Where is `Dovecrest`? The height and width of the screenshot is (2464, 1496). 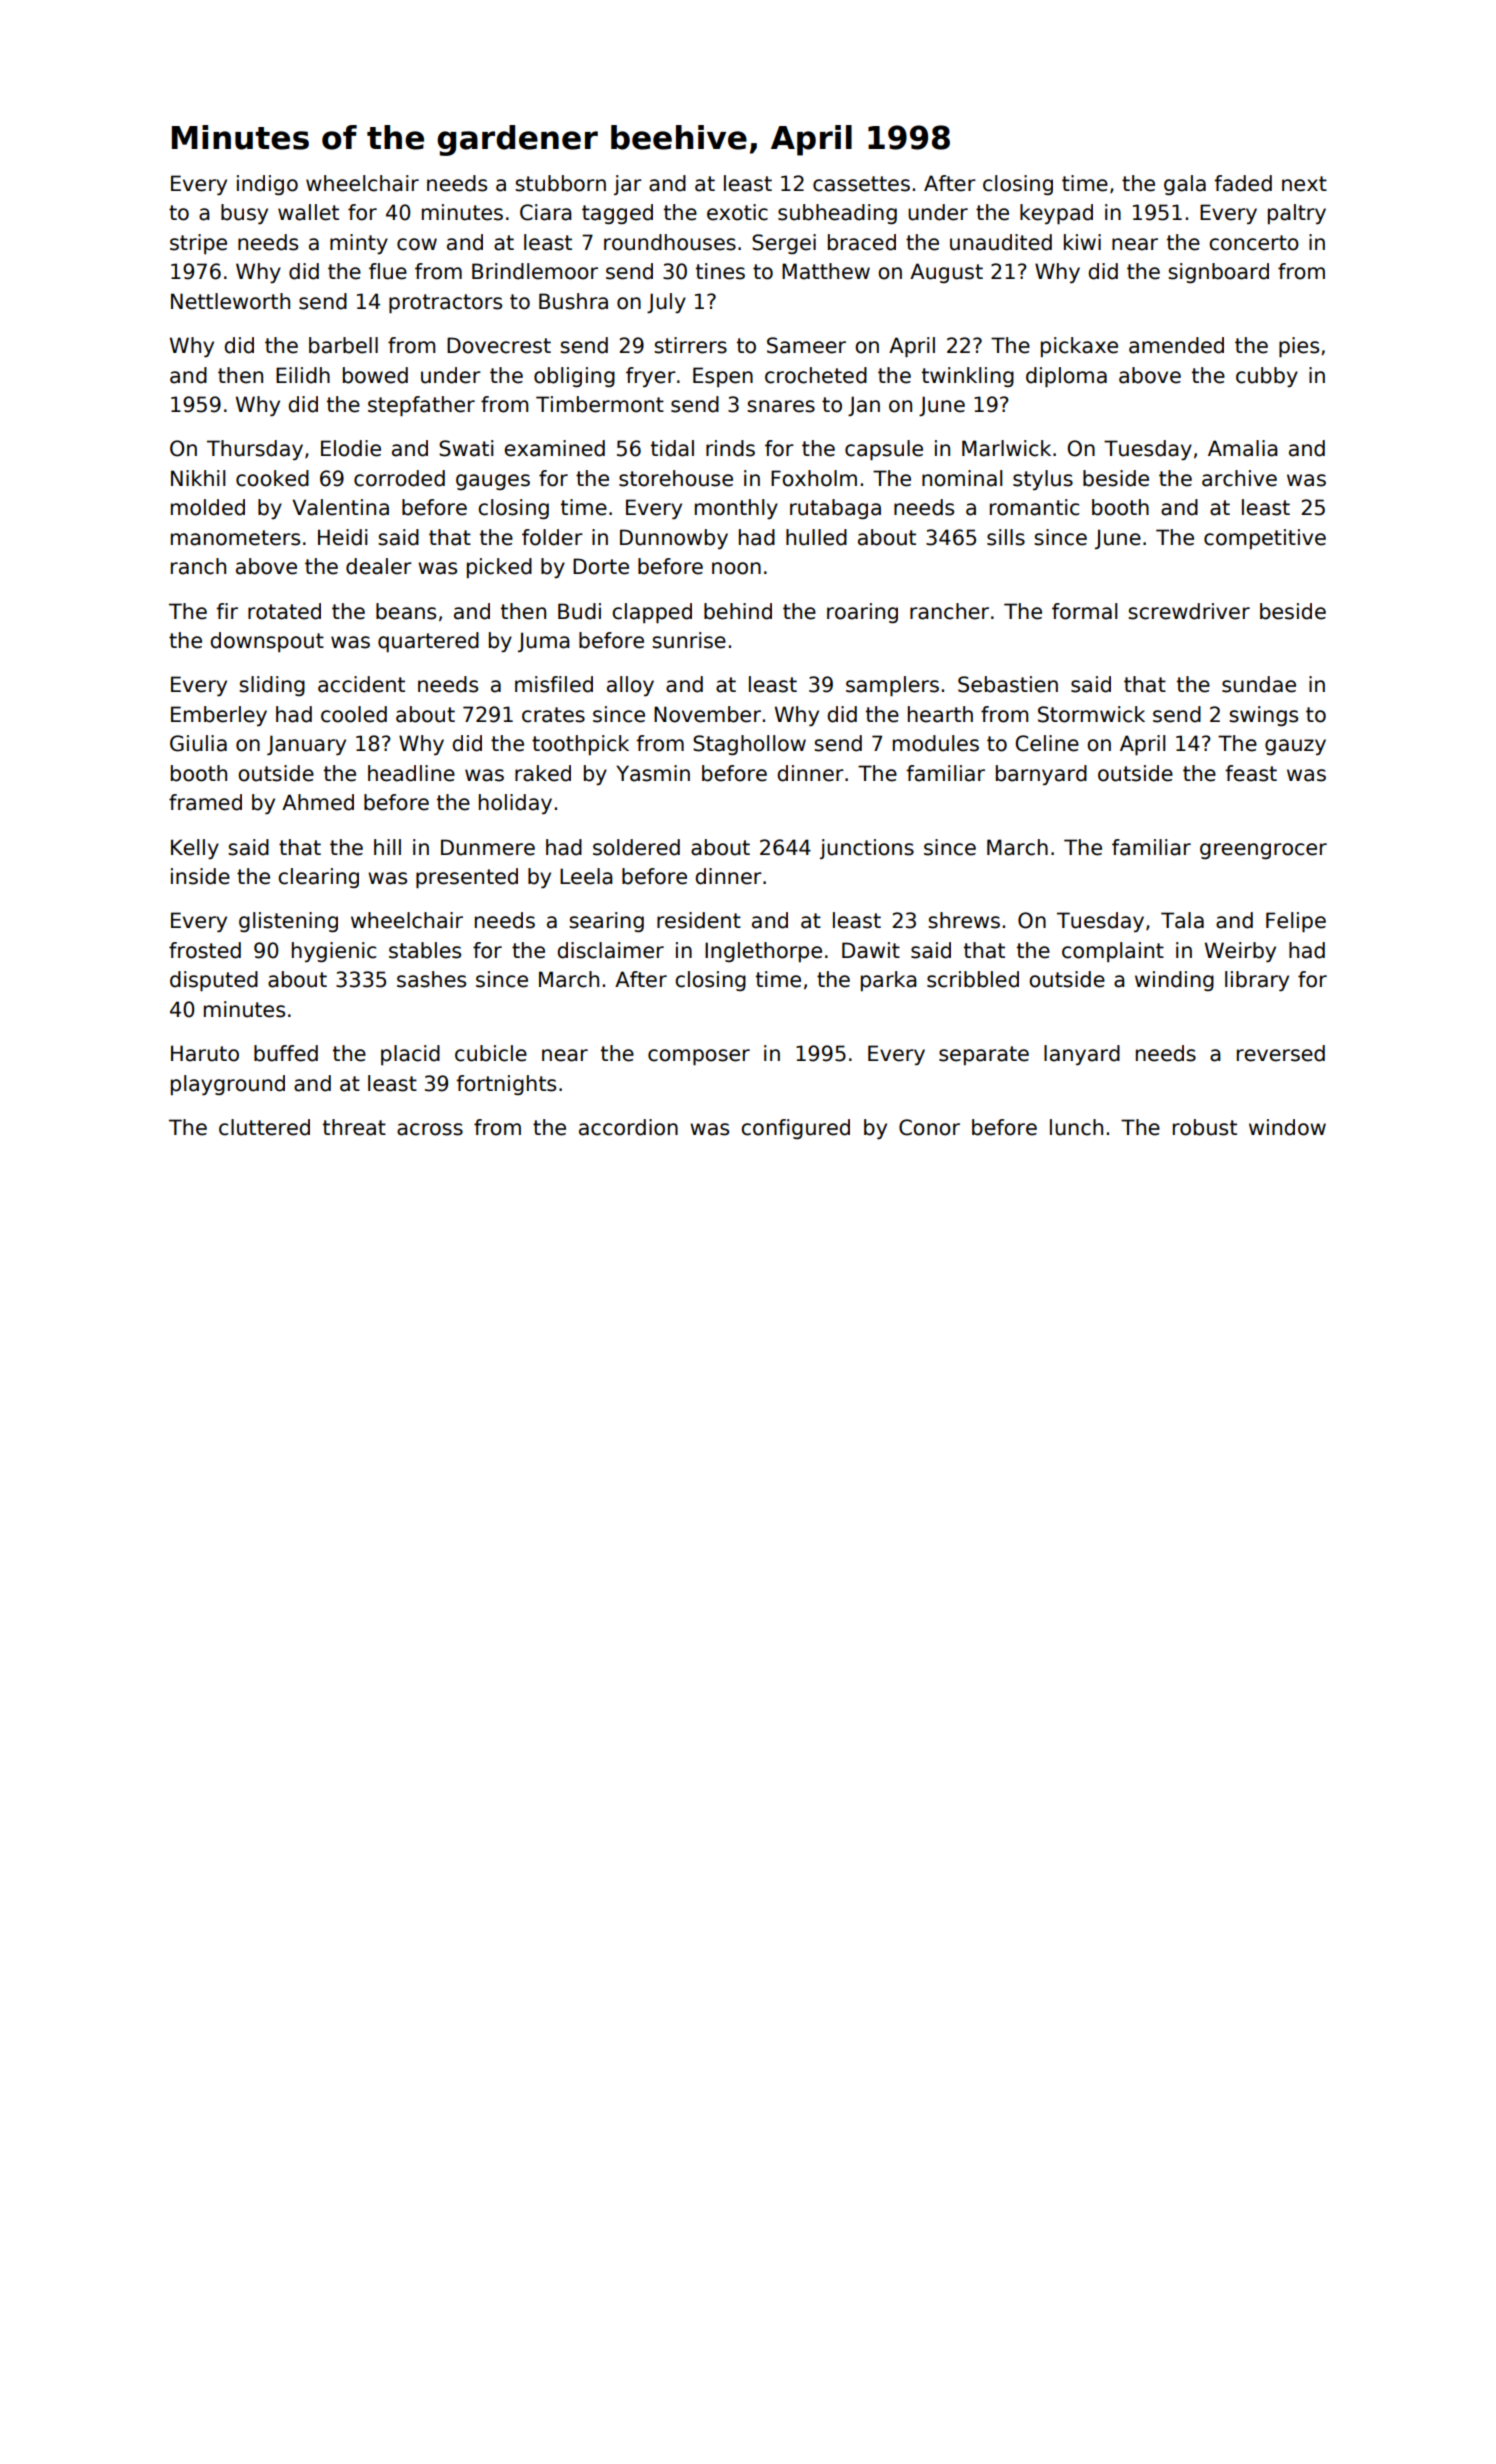
Dovecrest is located at coordinates (499, 345).
